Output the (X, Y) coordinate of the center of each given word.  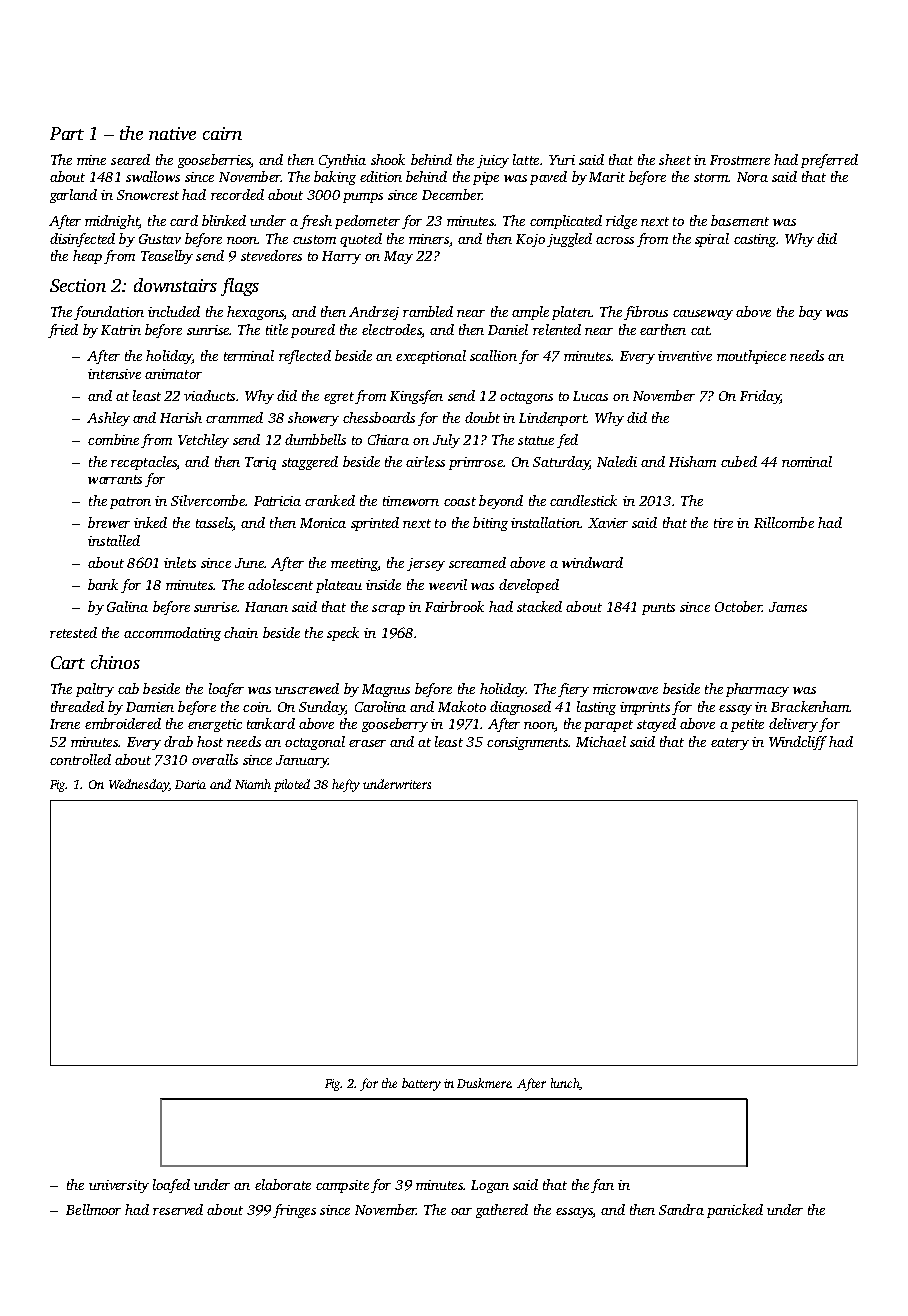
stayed (656, 725)
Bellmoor (93, 1209)
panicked (735, 1211)
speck (343, 634)
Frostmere (740, 160)
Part (67, 133)
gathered (502, 1211)
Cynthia (342, 161)
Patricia (277, 501)
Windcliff (798, 743)
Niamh (253, 784)
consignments (527, 743)
